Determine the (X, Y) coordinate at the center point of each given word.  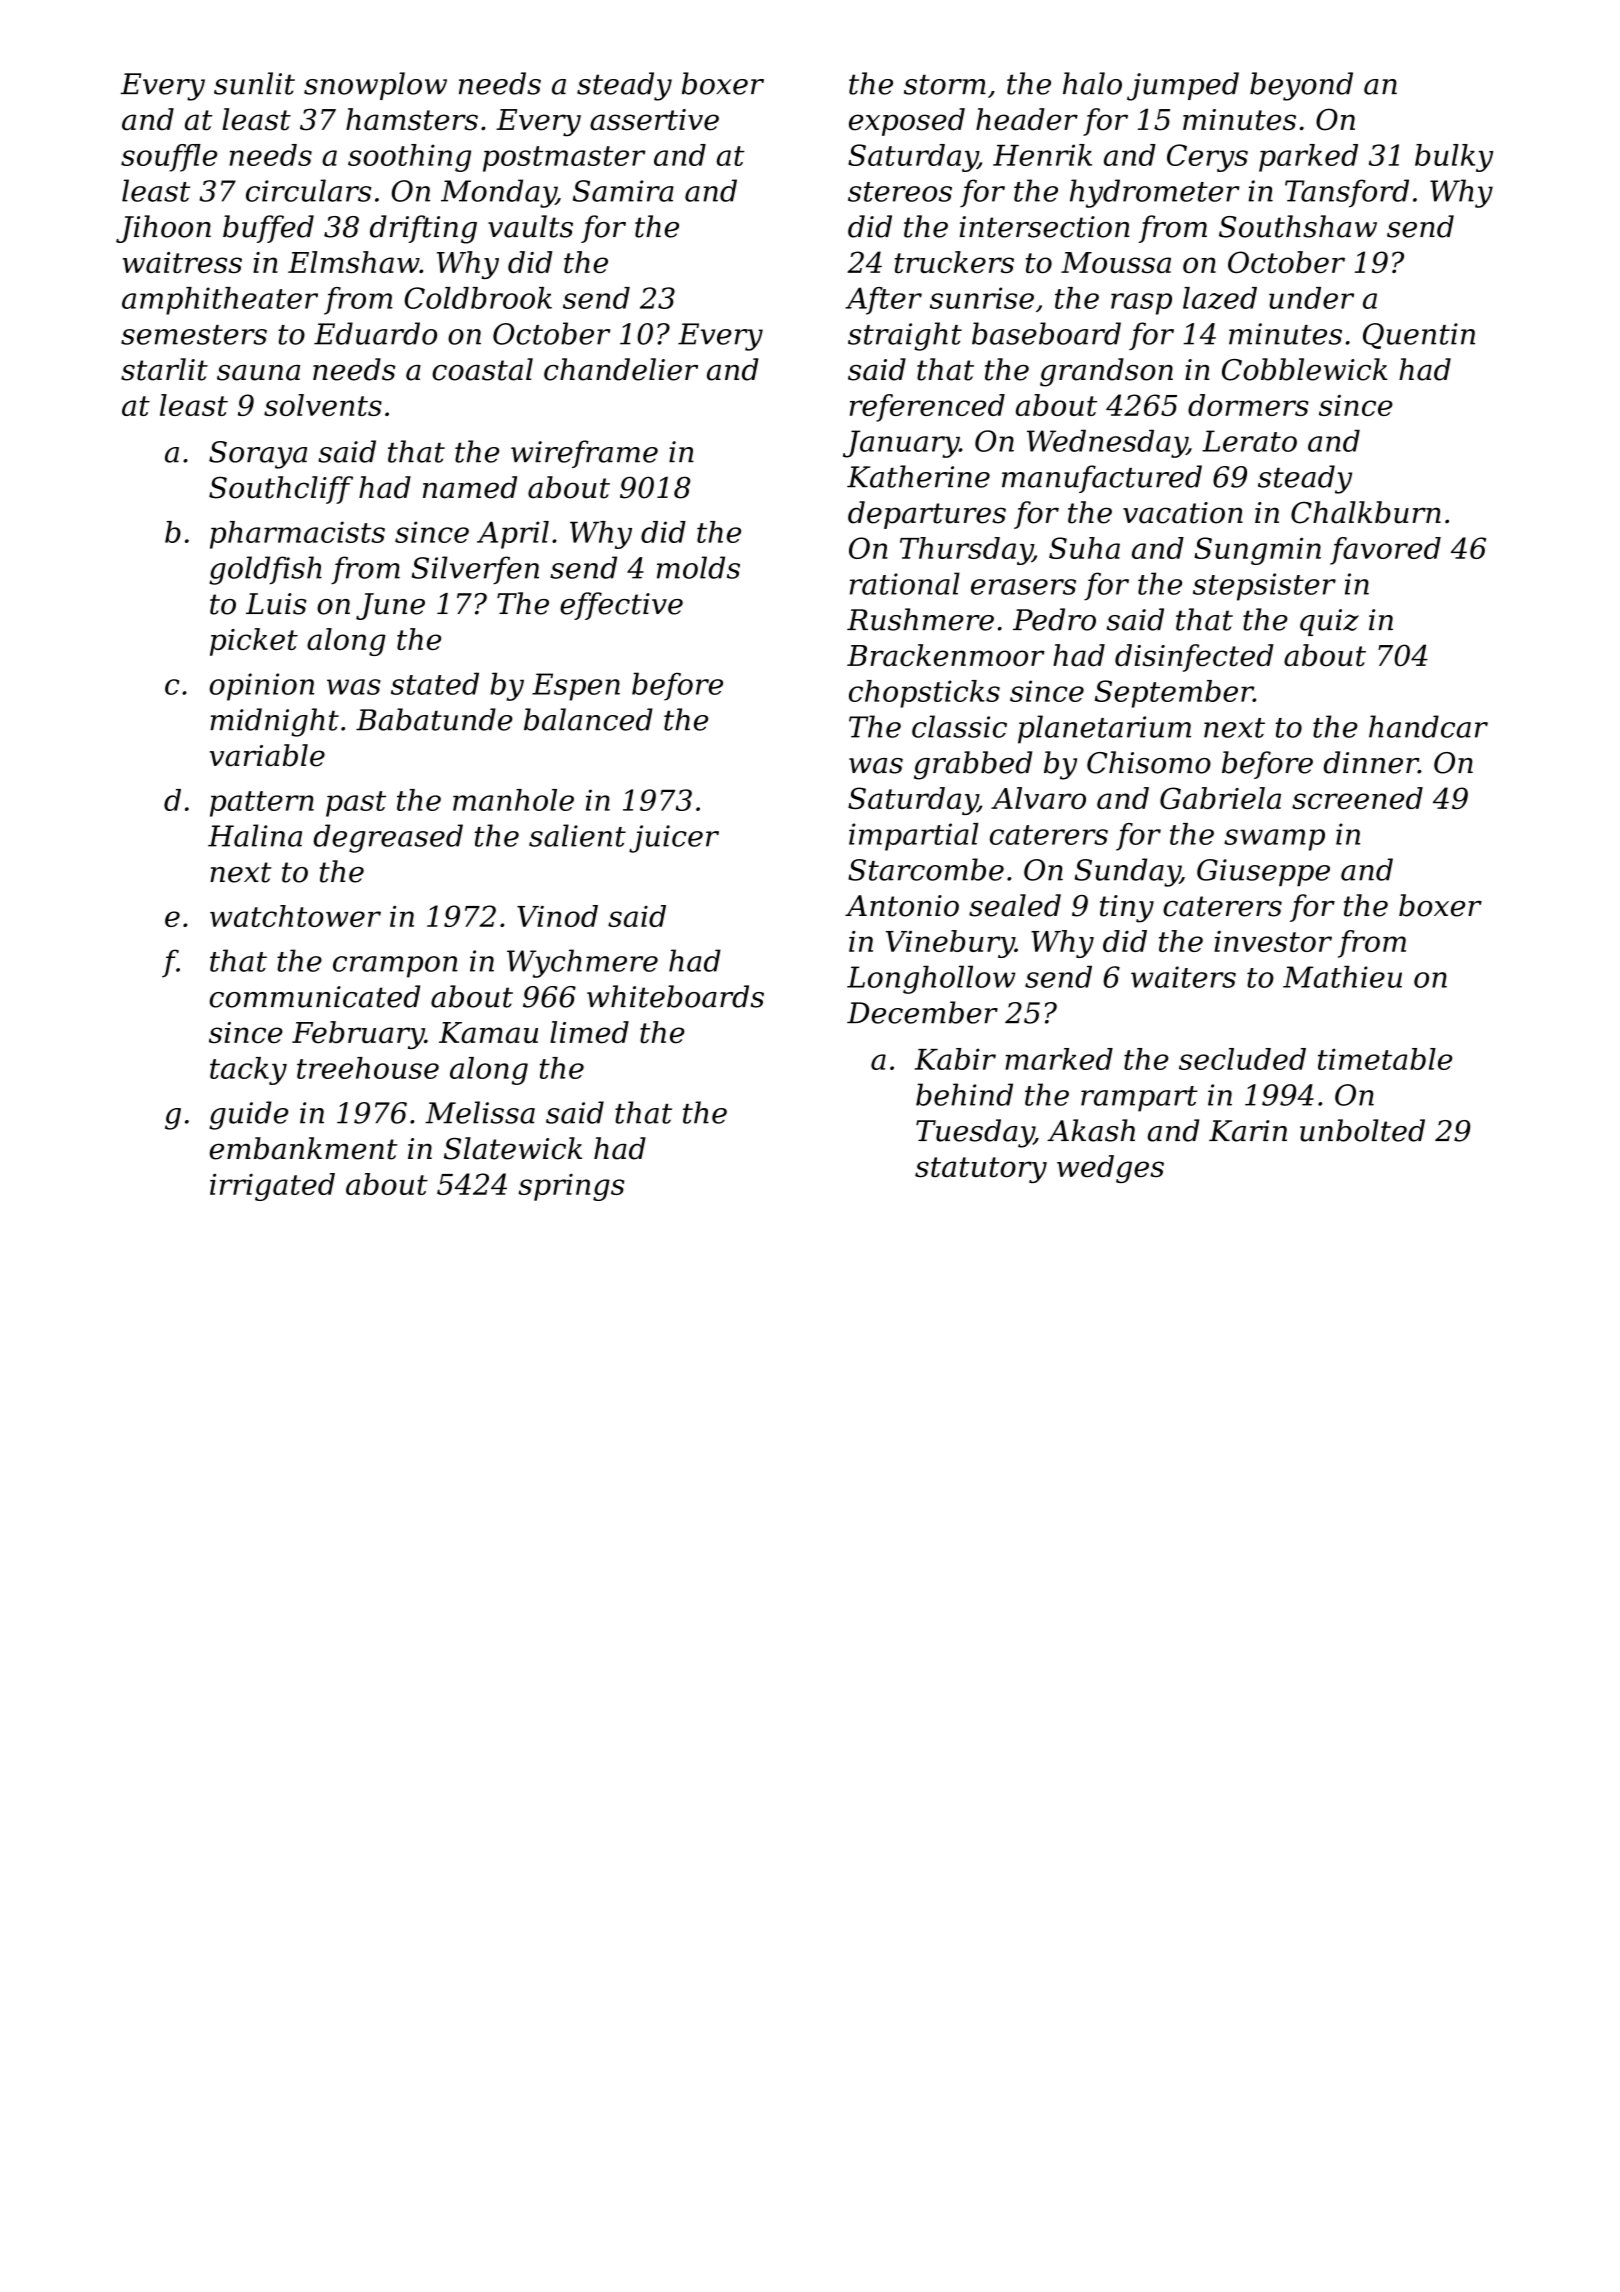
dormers (1248, 405)
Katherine (918, 476)
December (922, 1012)
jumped (1183, 86)
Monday (498, 193)
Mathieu (1342, 977)
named (470, 487)
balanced (588, 719)
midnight (274, 722)
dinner (1371, 762)
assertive (654, 120)
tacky (248, 1071)
